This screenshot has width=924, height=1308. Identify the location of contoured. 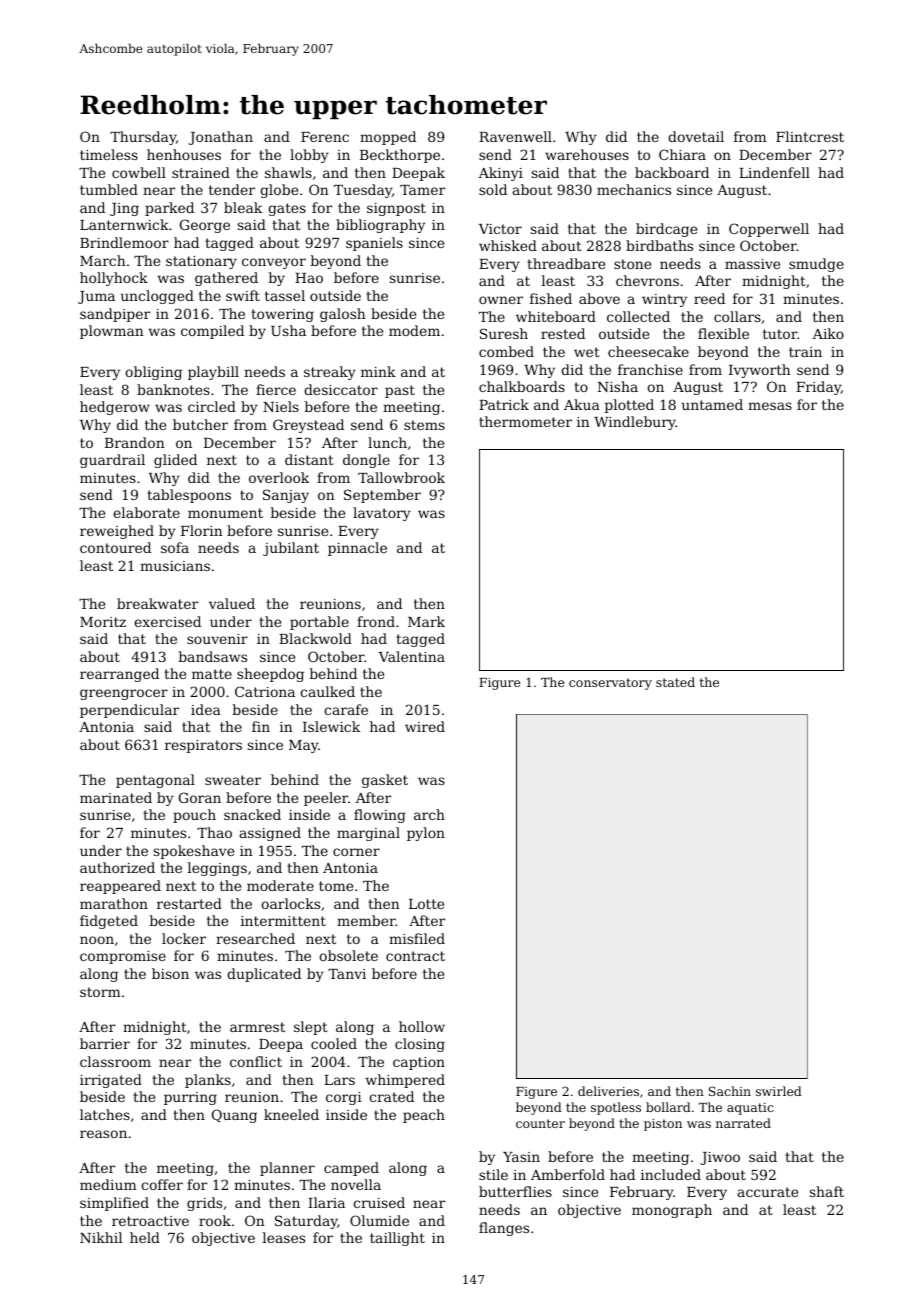
(115, 547).
